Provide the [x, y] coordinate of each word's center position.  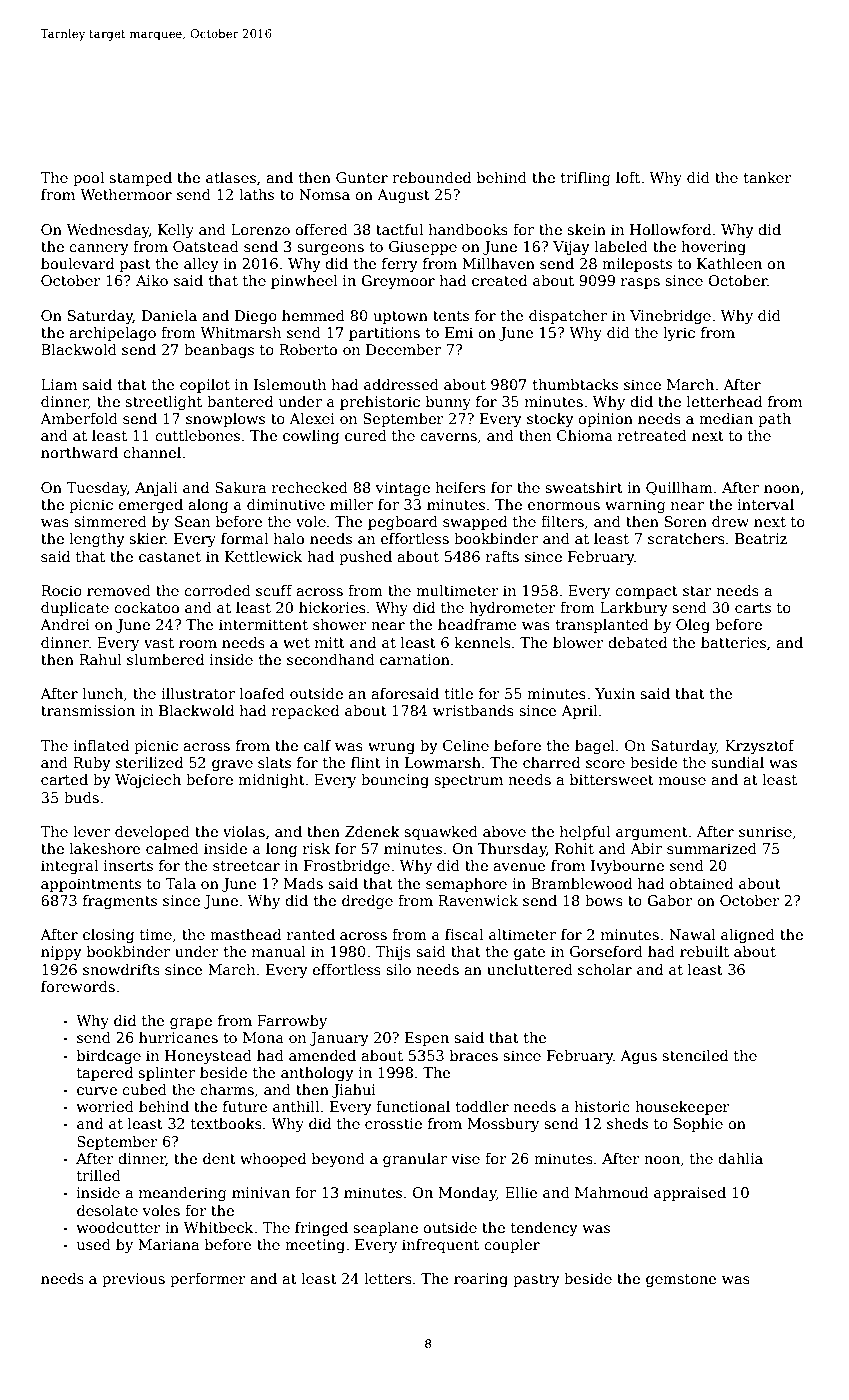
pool [88, 179]
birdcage [109, 1057]
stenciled [695, 1055]
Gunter [362, 177]
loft [628, 177]
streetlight [163, 403]
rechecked [310, 487]
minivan [261, 1192]
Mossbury [503, 1125]
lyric [679, 334]
